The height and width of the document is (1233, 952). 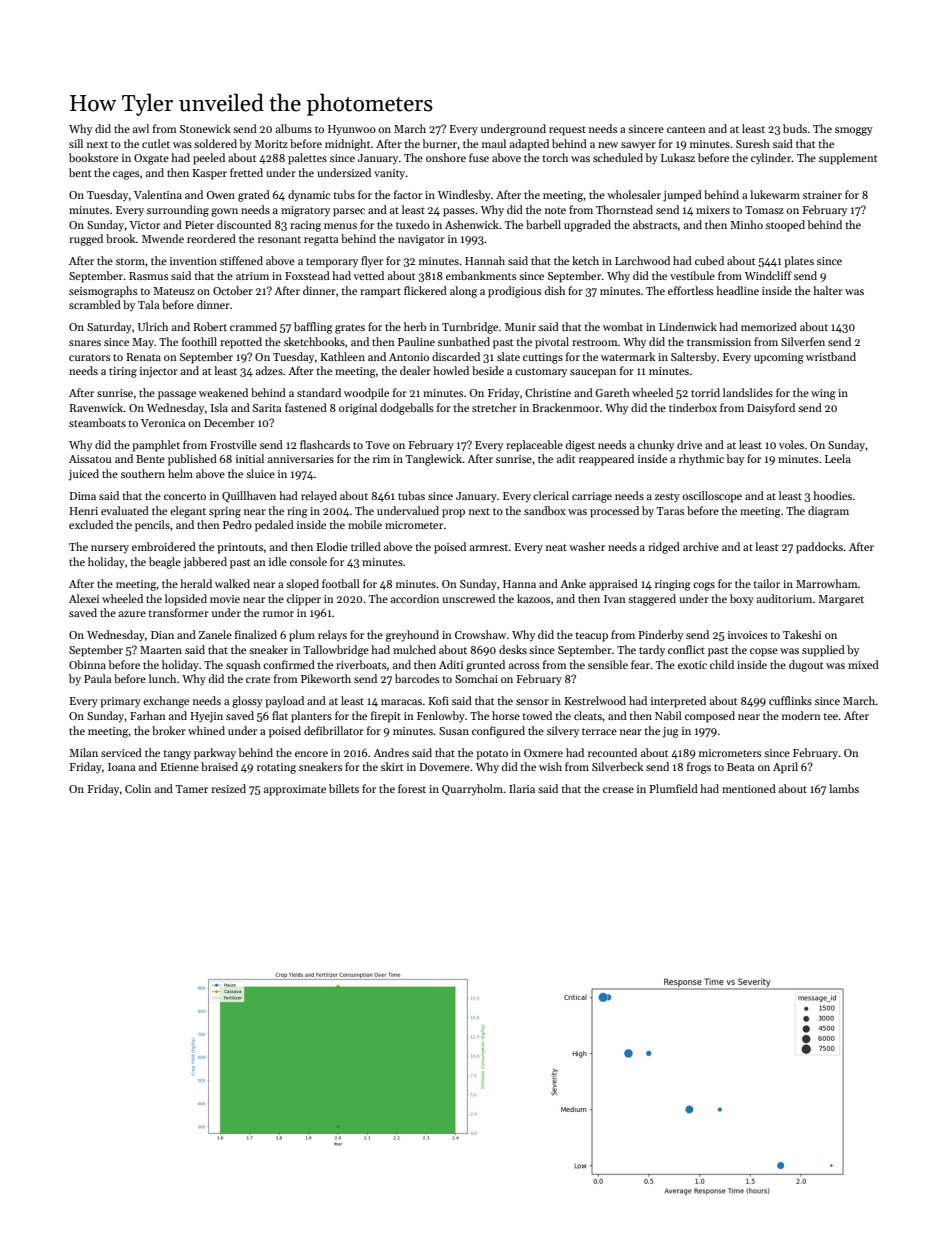 What do you see at coordinates (156, 143) in the document?
I see `cutlet` at bounding box center [156, 143].
